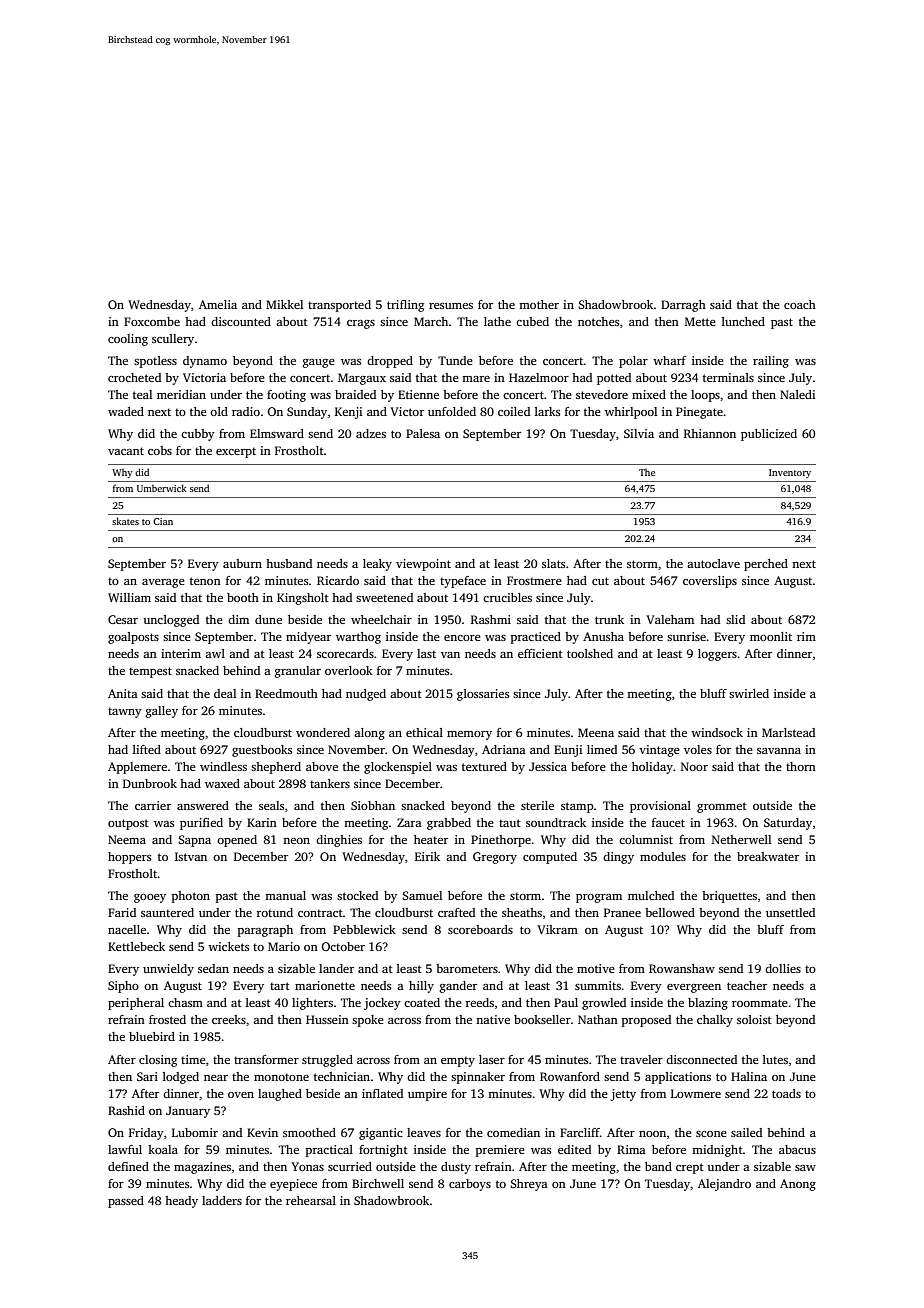 The image size is (924, 1308). I want to click on thorn, so click(801, 766).
